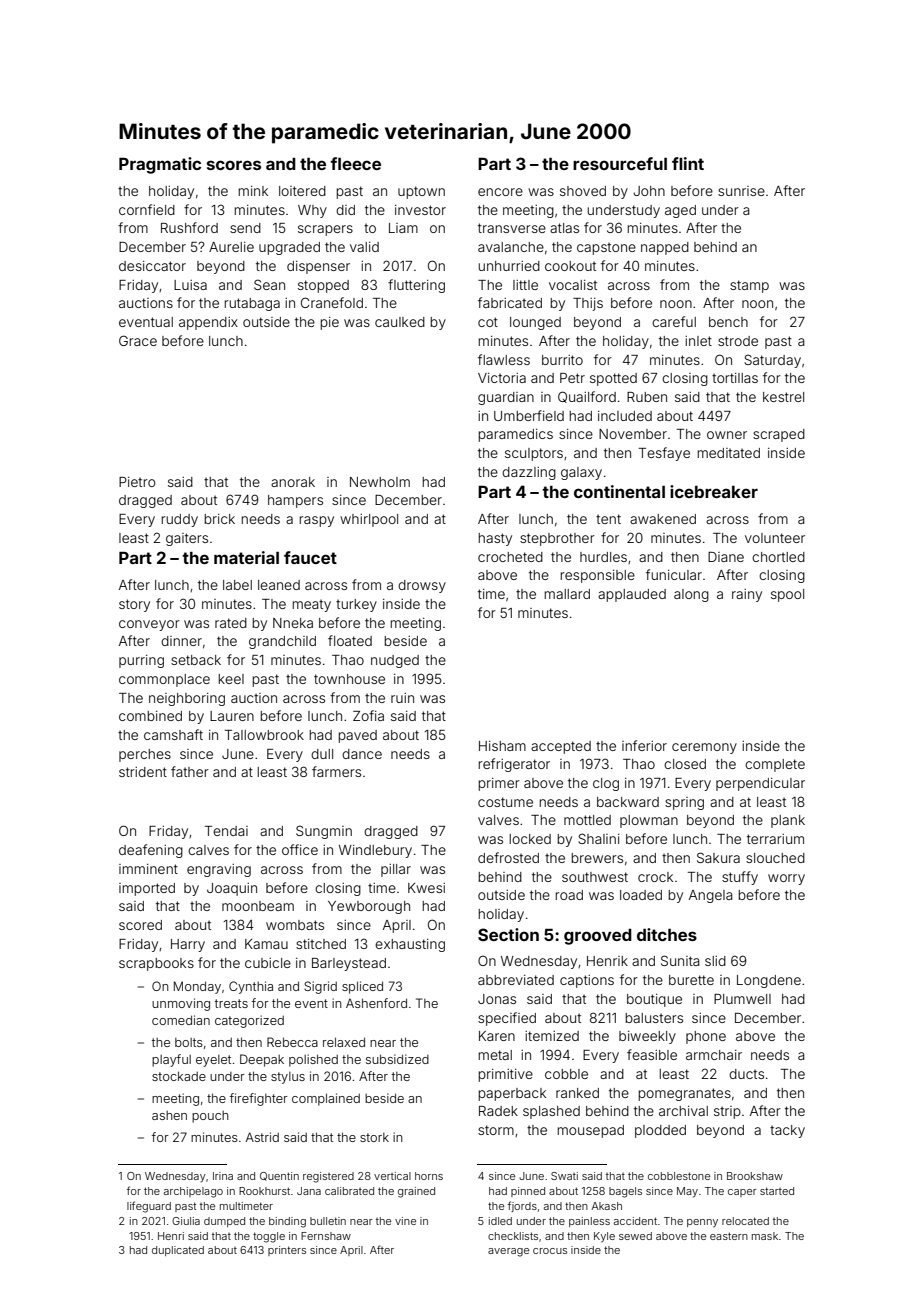 This screenshot has height=1308, width=924. What do you see at coordinates (410, 945) in the screenshot?
I see `exhausting` at bounding box center [410, 945].
